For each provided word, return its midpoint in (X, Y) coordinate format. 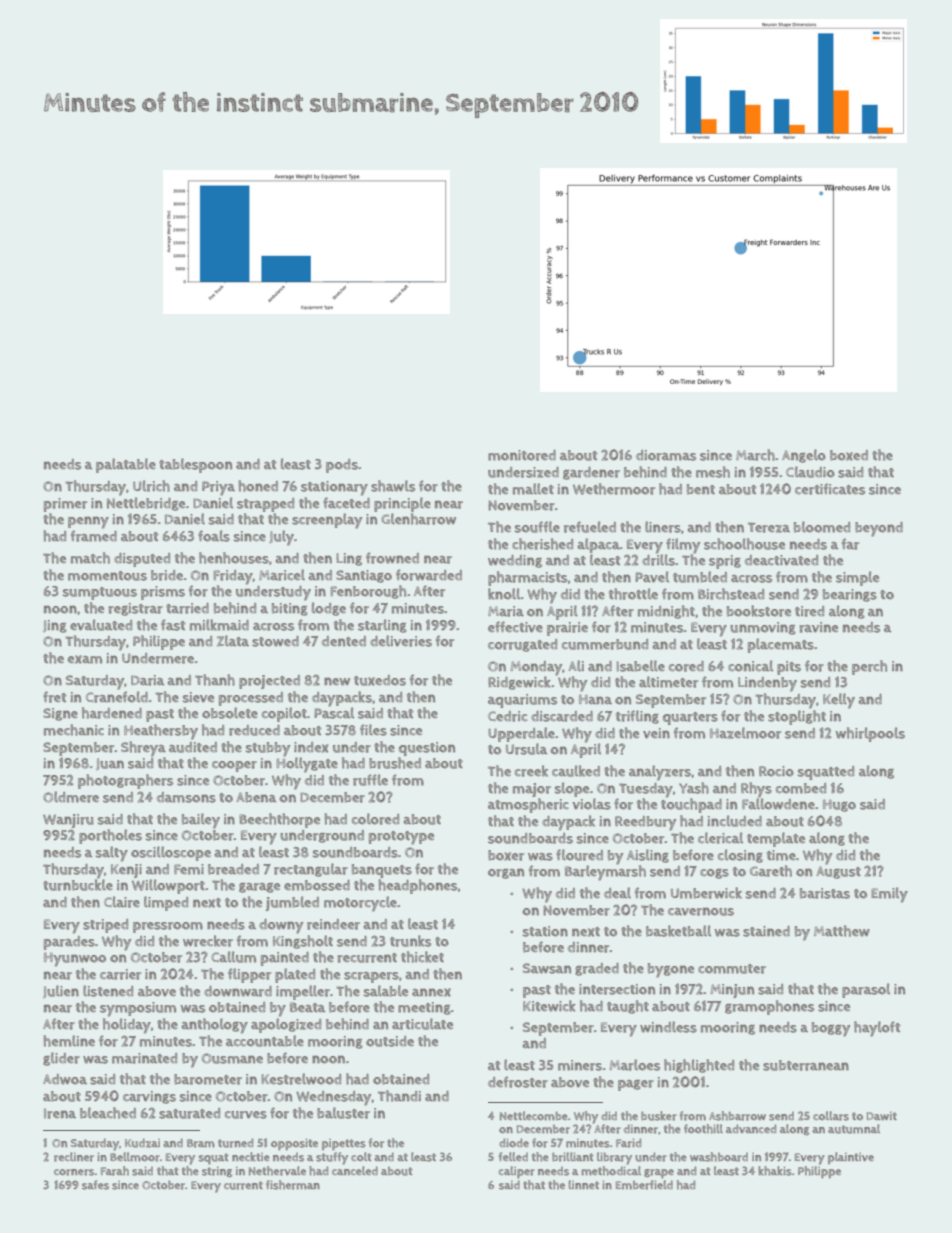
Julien (61, 991)
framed (94, 536)
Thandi (399, 1096)
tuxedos (380, 680)
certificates (830, 489)
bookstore (759, 611)
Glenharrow (418, 519)
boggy (831, 1029)
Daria (148, 680)
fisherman (293, 1185)
